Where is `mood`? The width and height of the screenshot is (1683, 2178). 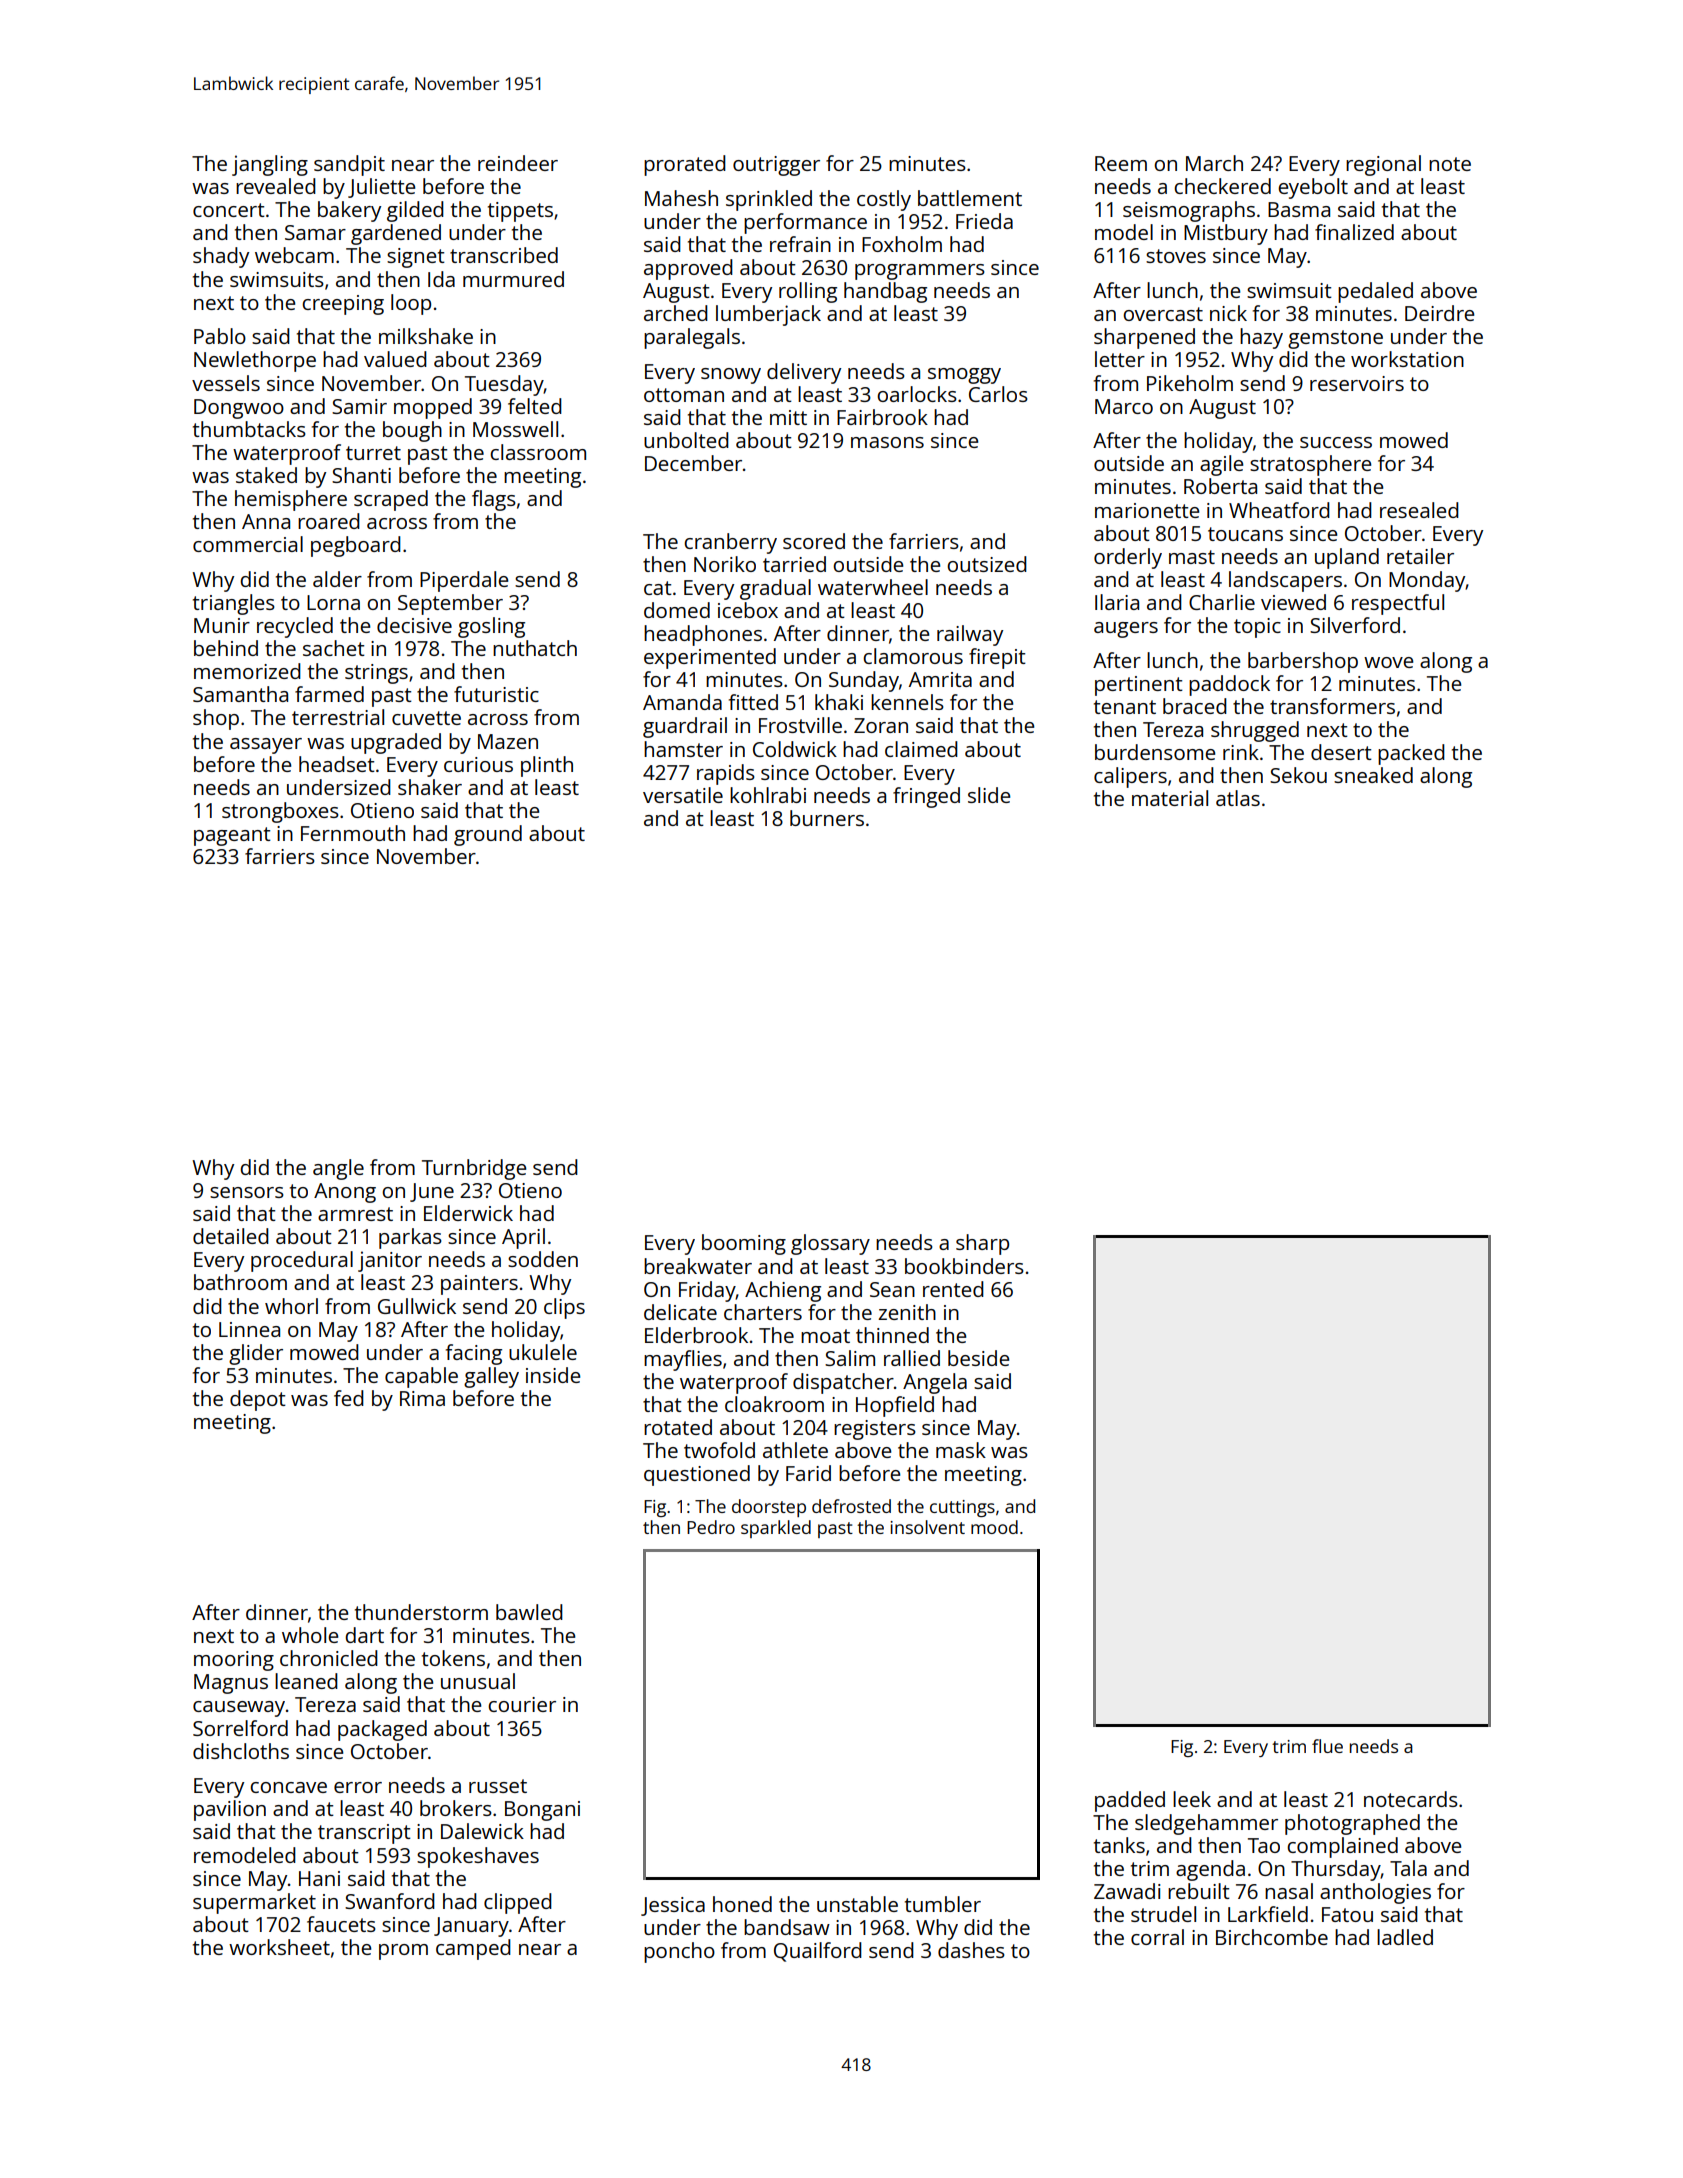
mood is located at coordinates (994, 1527).
